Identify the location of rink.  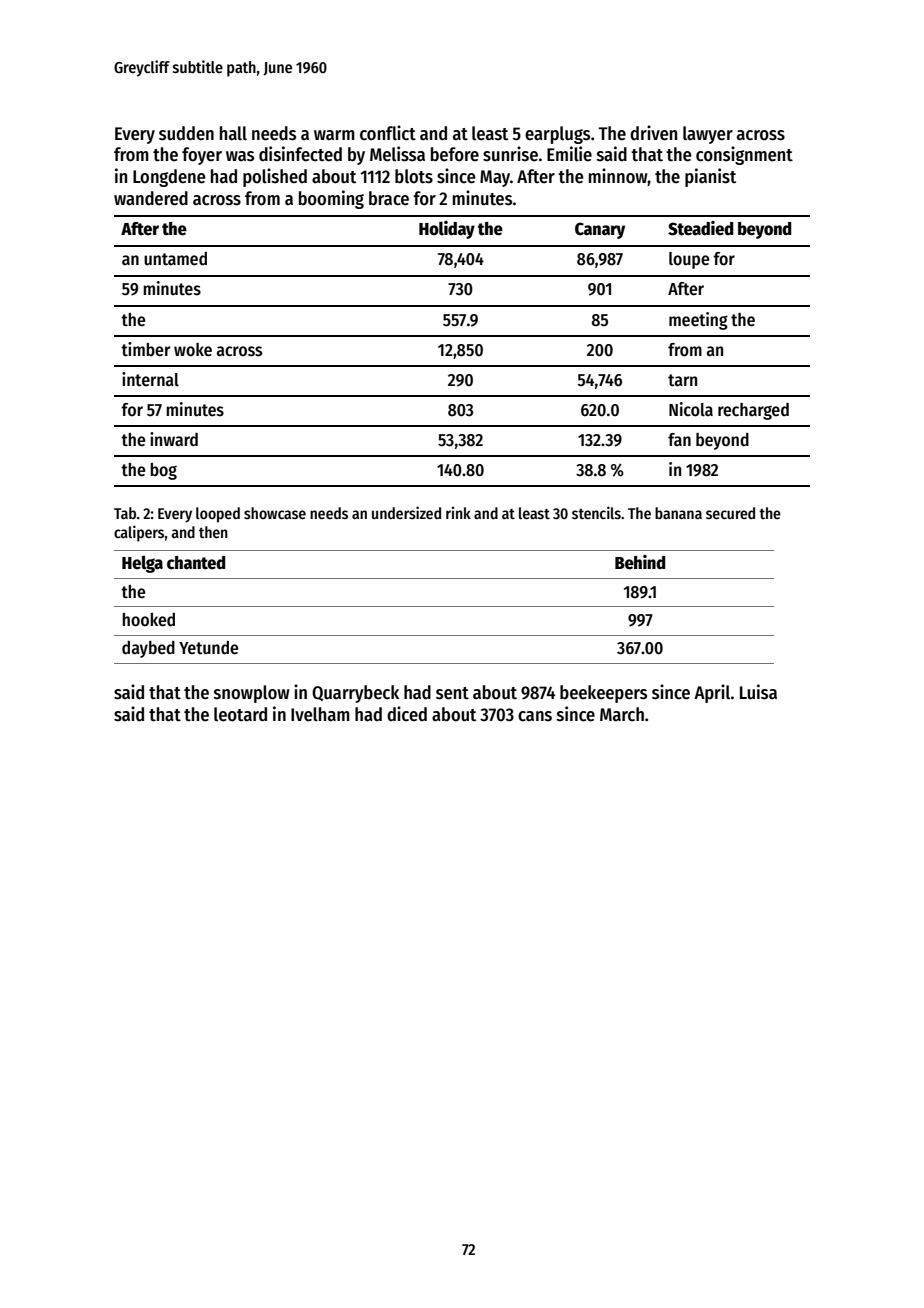
(458, 513).
